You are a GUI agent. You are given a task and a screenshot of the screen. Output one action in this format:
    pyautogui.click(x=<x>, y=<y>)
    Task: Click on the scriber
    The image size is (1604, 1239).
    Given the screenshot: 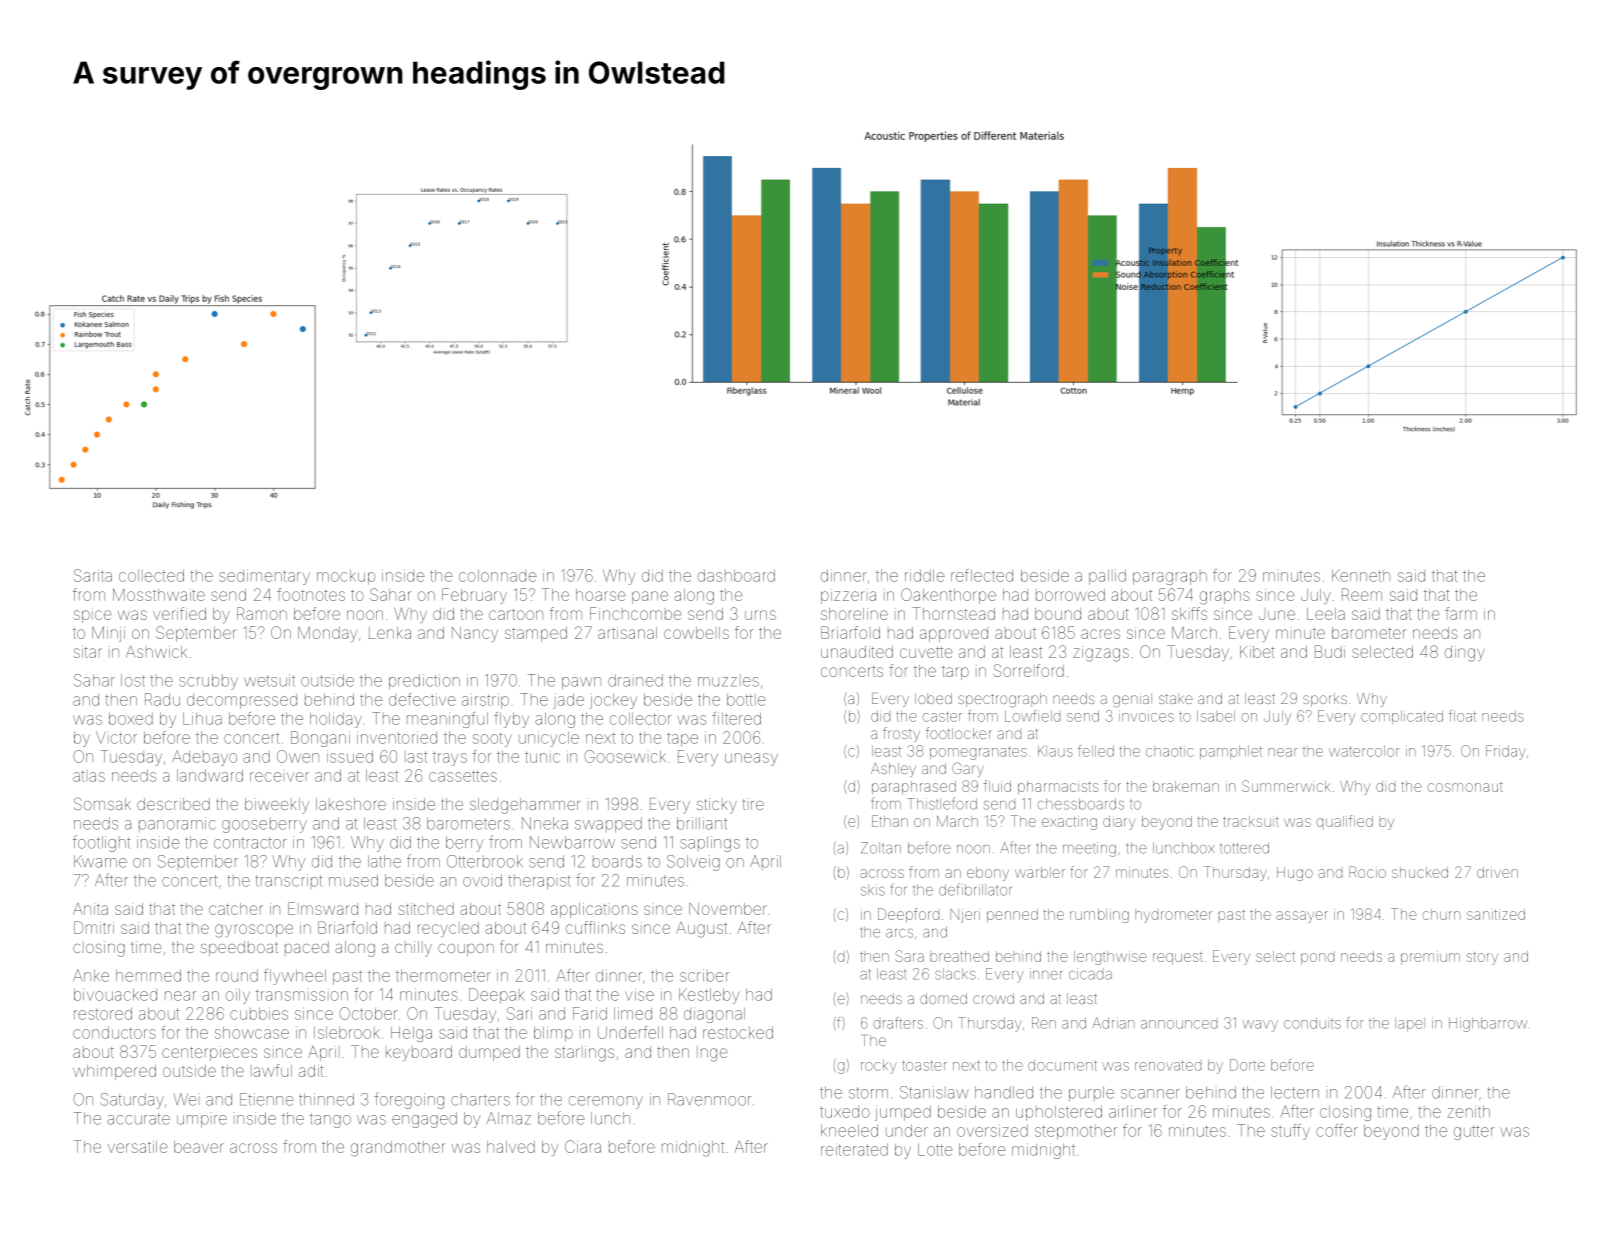 What is the action you would take?
    pyautogui.click(x=704, y=975)
